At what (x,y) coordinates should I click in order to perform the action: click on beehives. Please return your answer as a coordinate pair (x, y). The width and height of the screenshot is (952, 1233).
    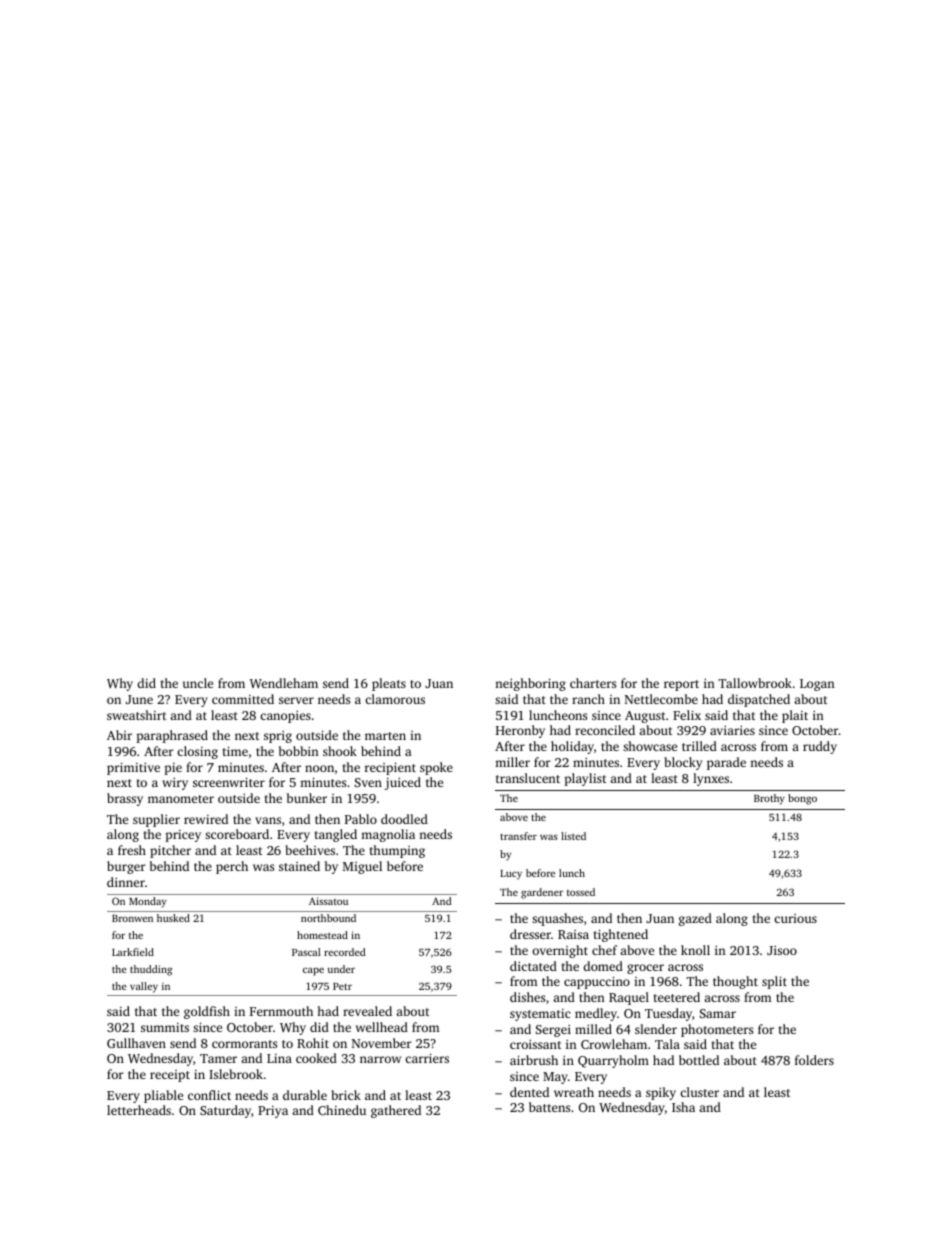
    Looking at the image, I should click on (310, 850).
